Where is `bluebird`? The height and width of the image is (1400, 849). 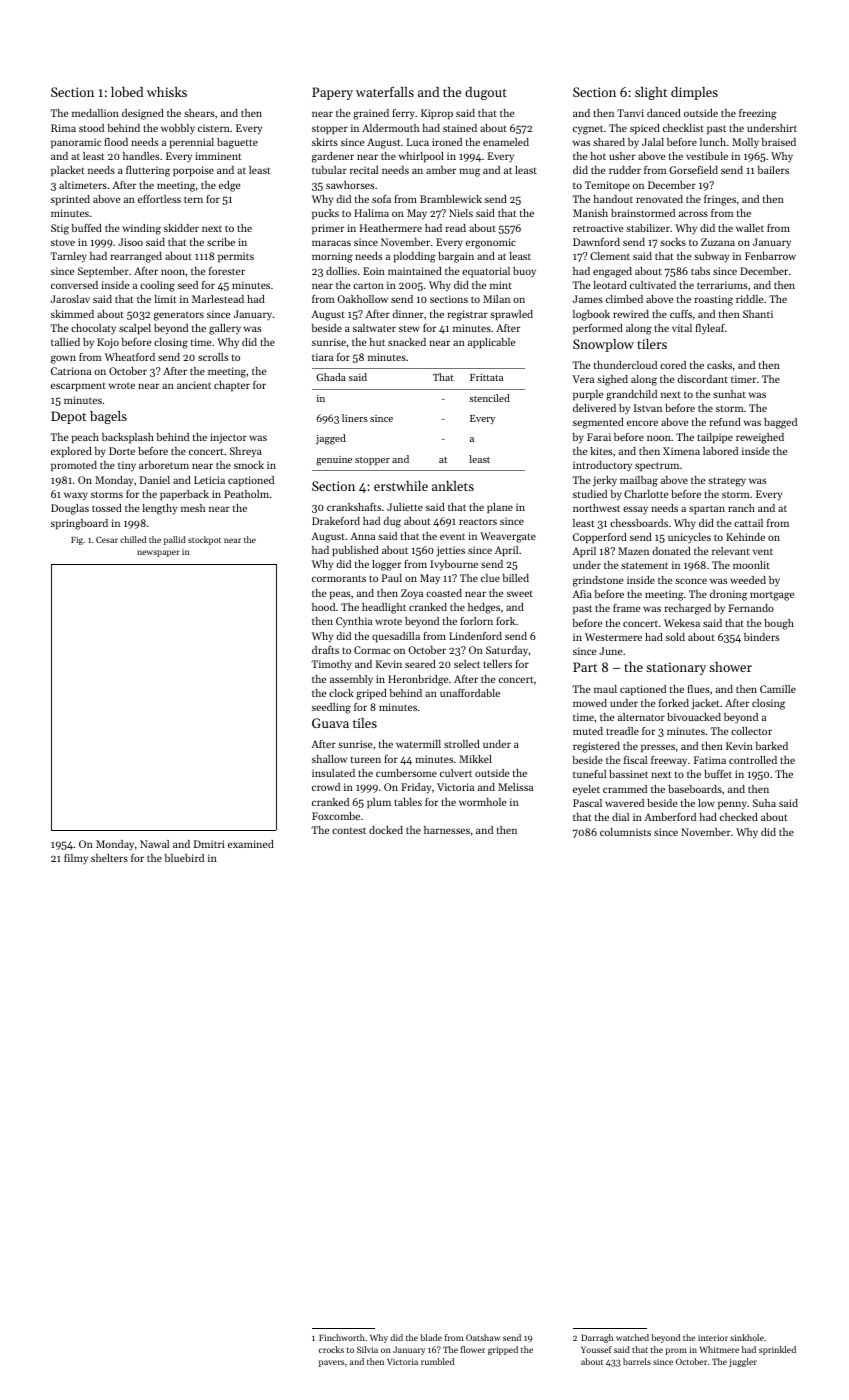 bluebird is located at coordinates (184, 858).
